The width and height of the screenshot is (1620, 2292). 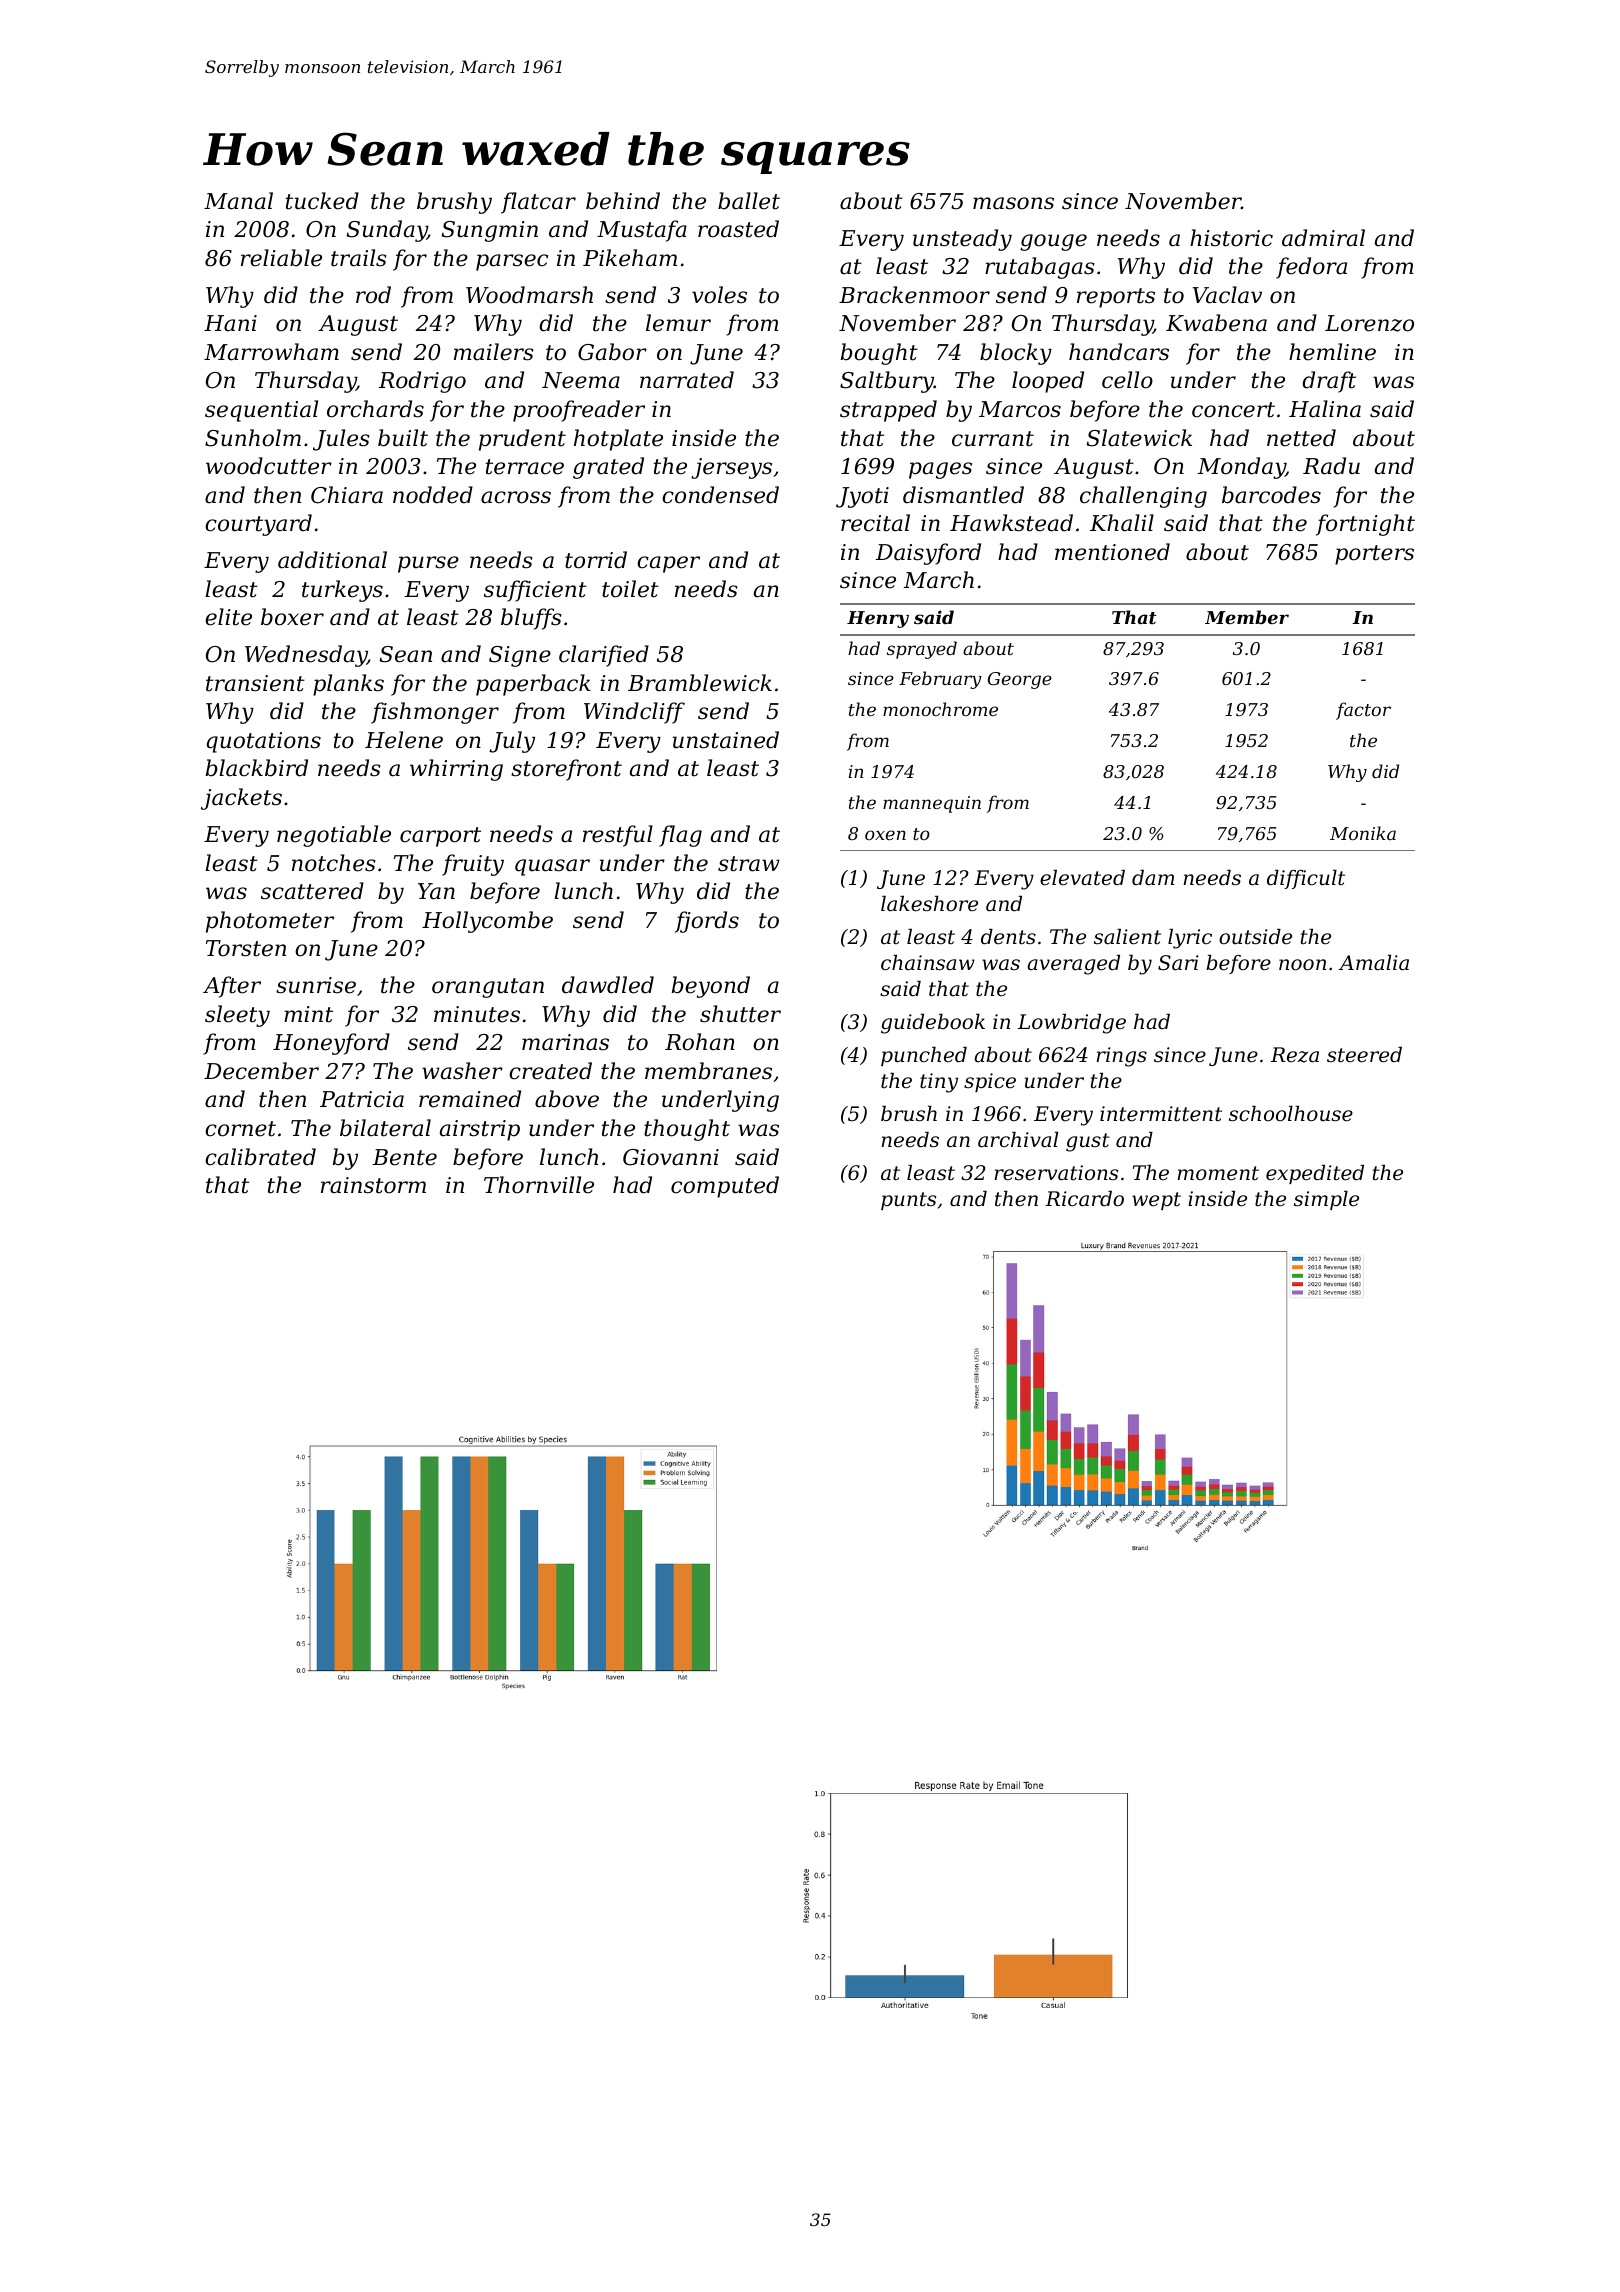 What do you see at coordinates (687, 1130) in the screenshot?
I see `thought` at bounding box center [687, 1130].
